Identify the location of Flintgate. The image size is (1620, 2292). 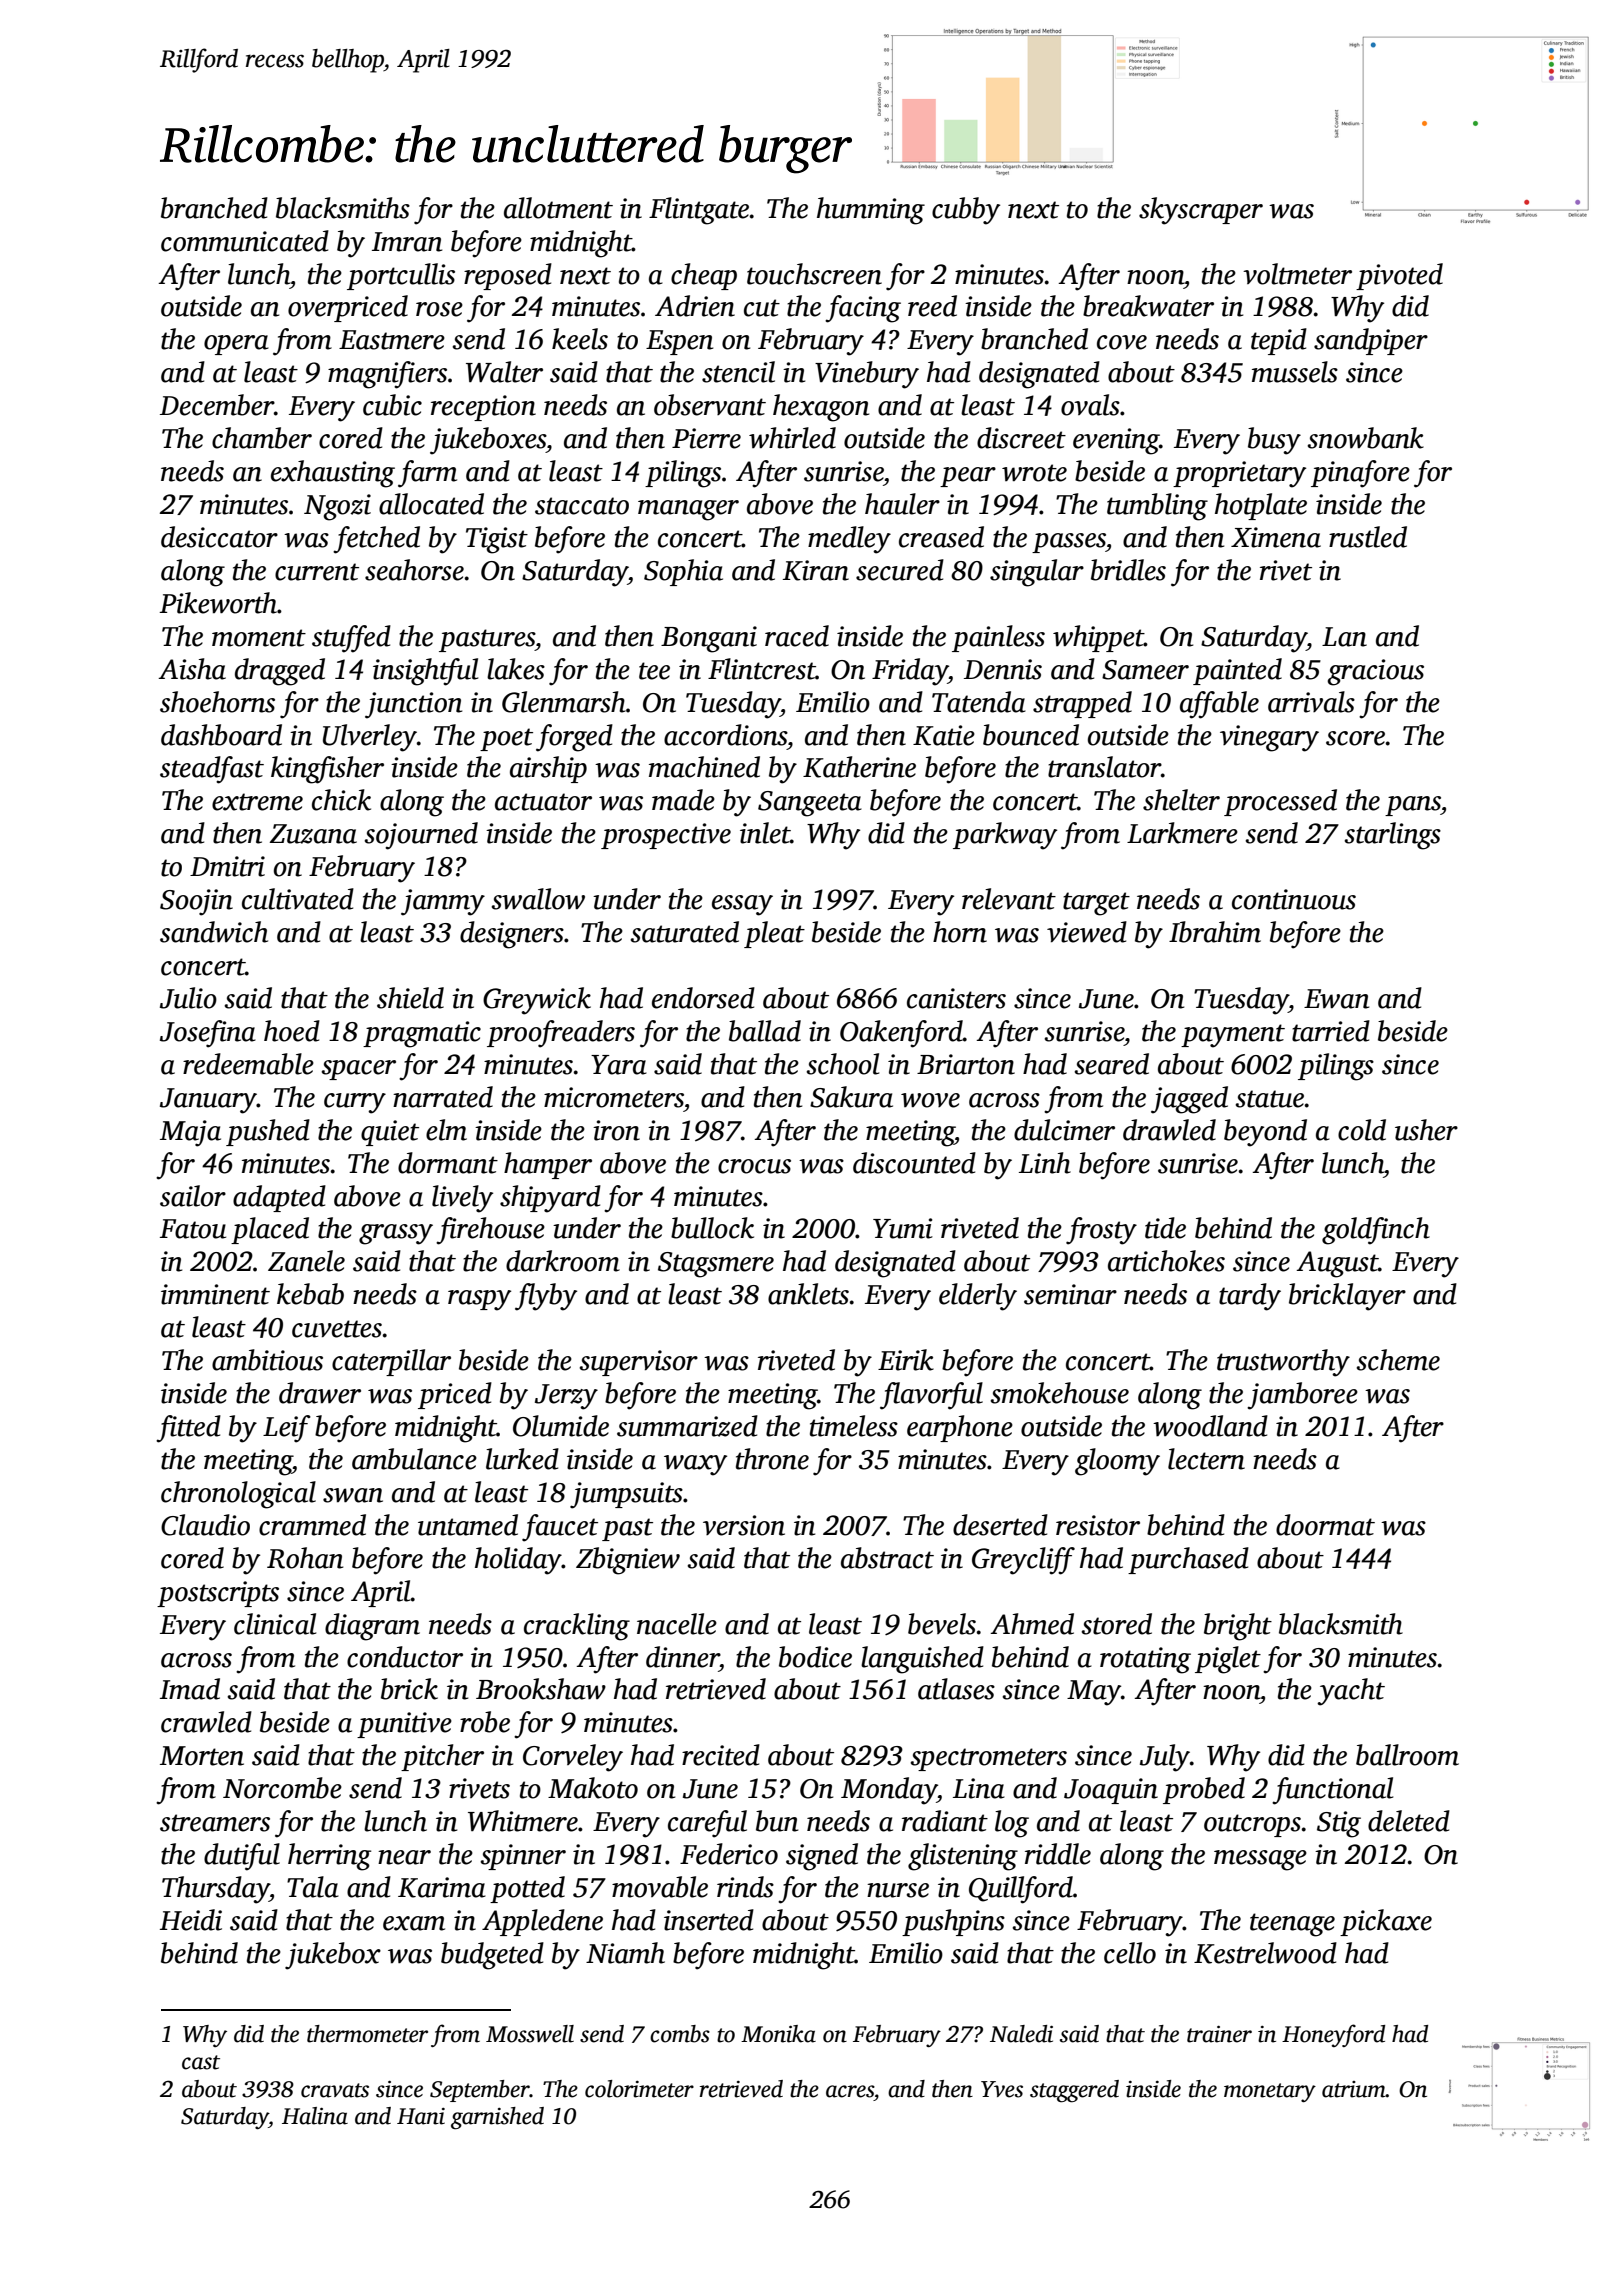
(699, 211).
